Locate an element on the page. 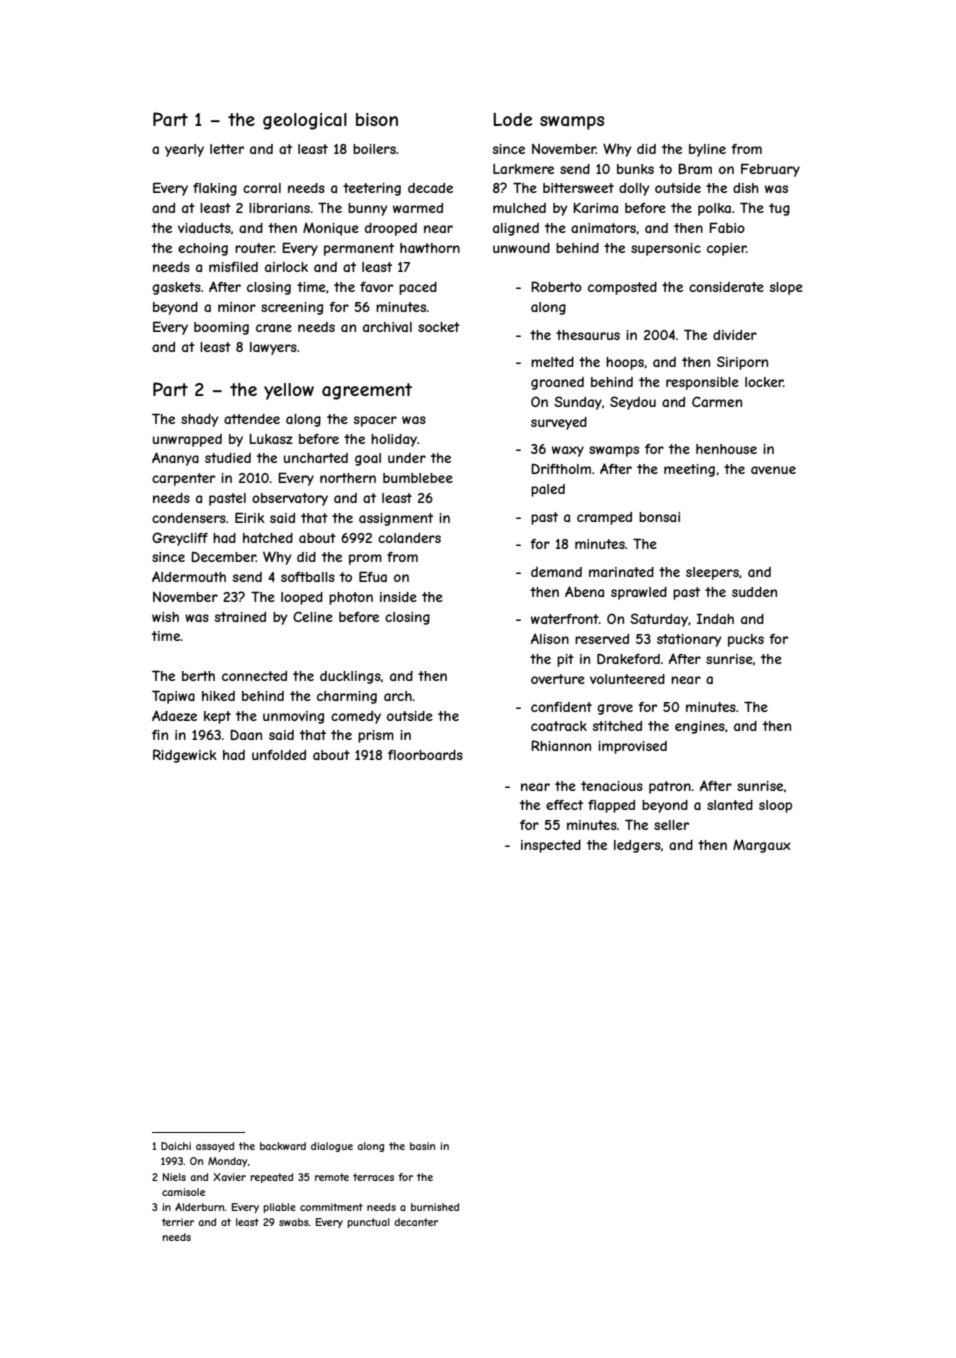  Daichi is located at coordinates (176, 1146).
